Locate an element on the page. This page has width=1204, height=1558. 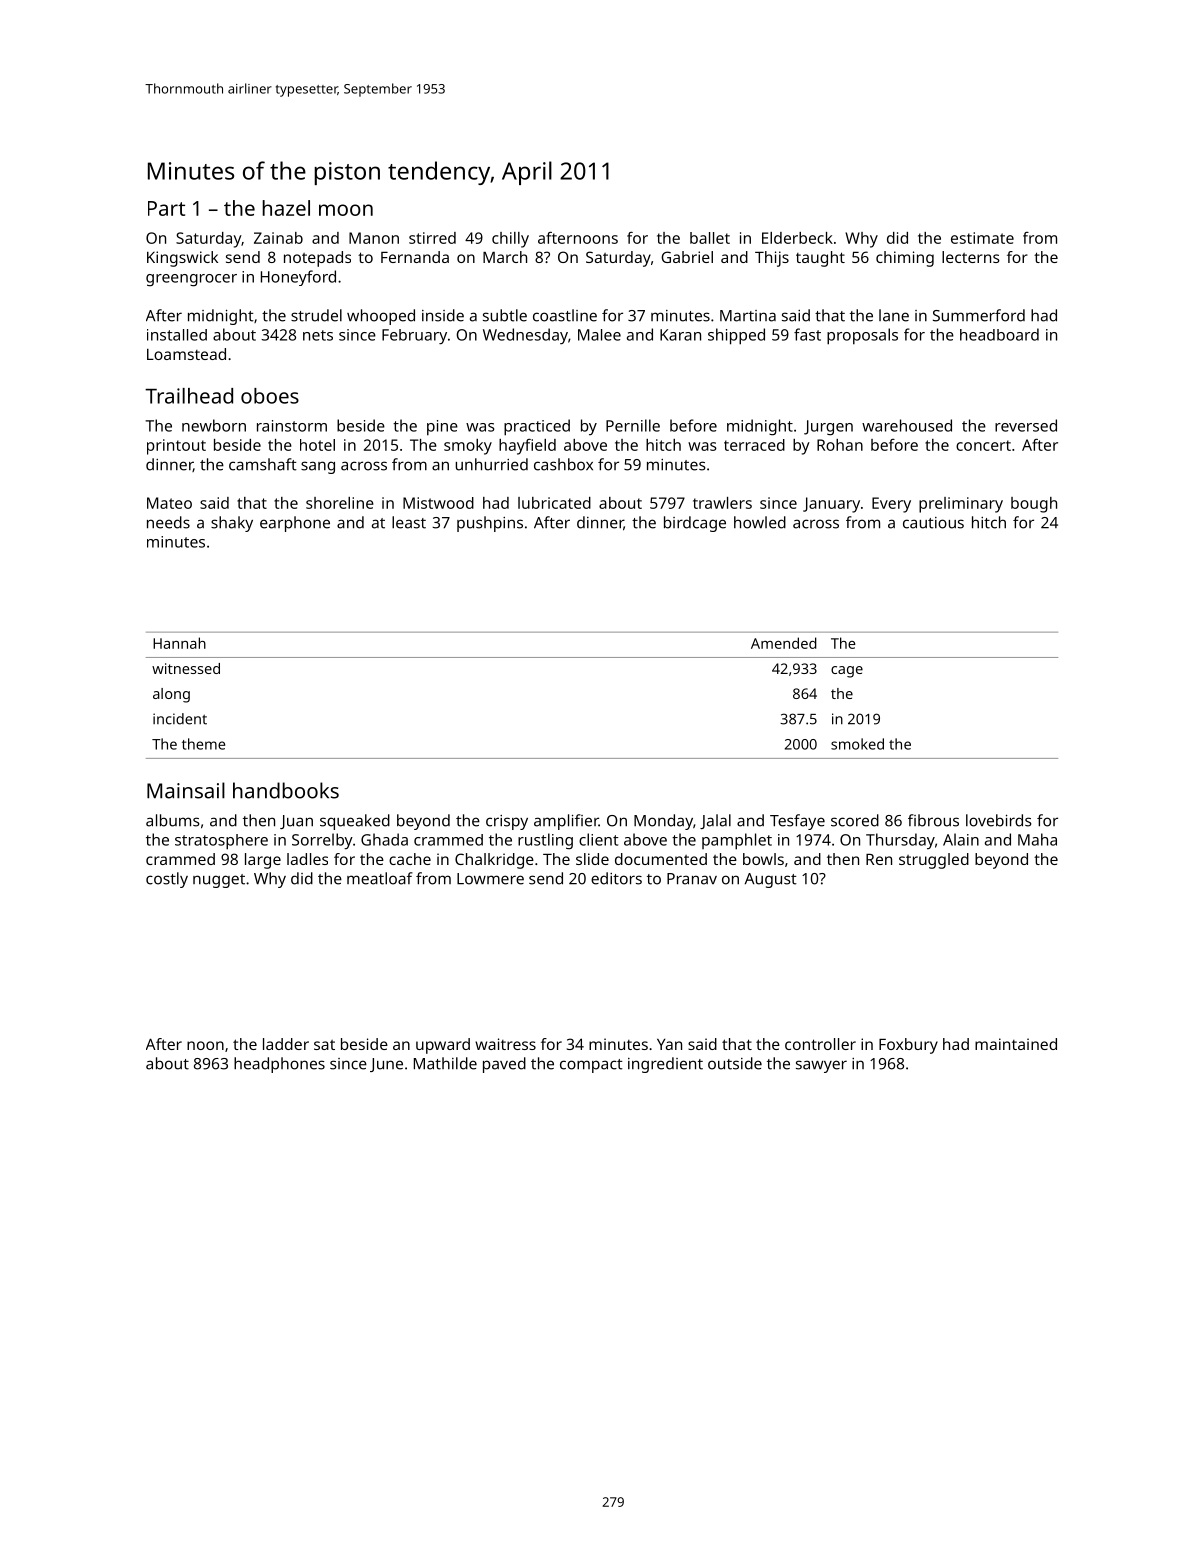
February is located at coordinates (414, 337).
